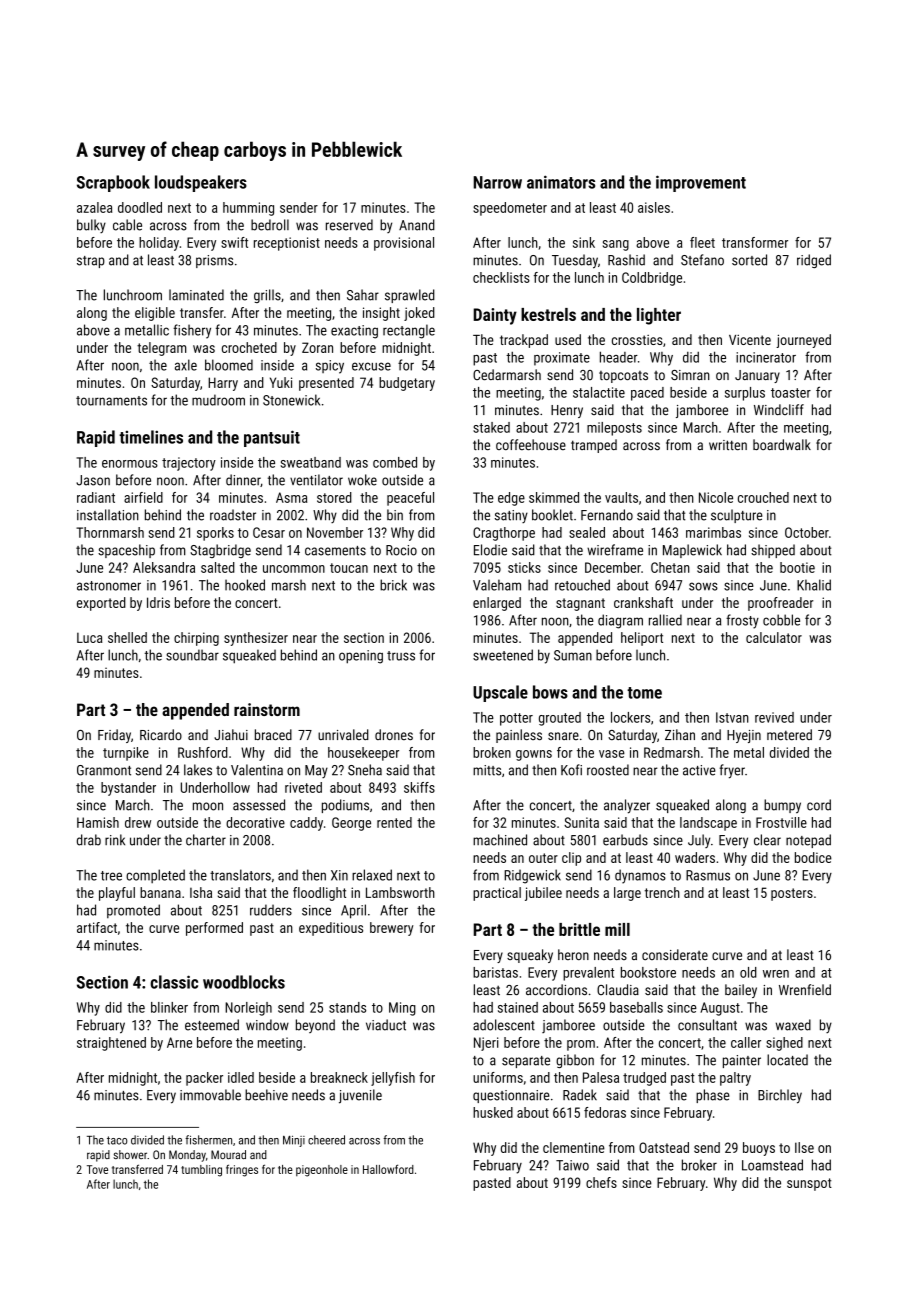 The height and width of the document is (1316, 908). Describe the element at coordinates (809, 1184) in the document. I see `sunspot` at that location.
